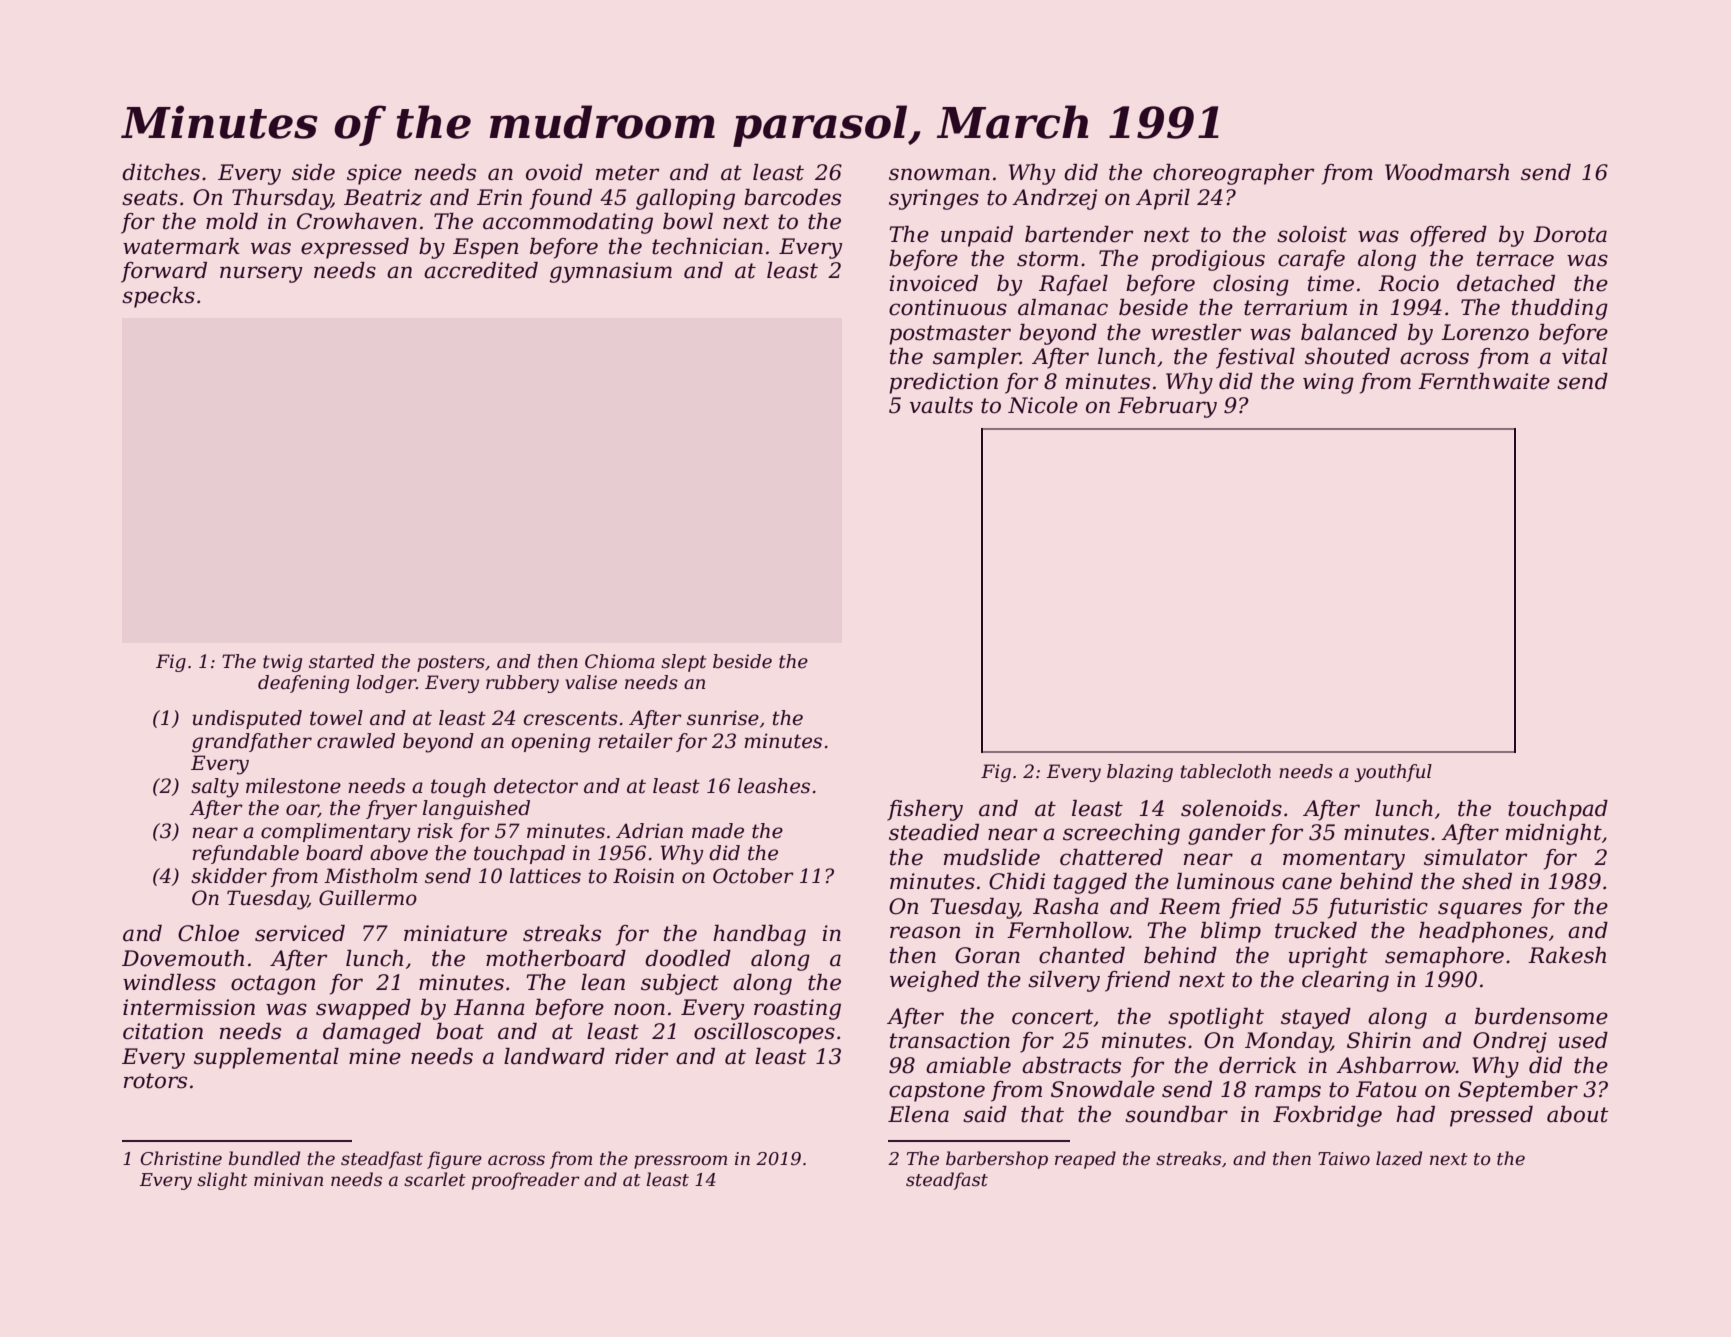 The height and width of the page is (1337, 1731). I want to click on Nicole, so click(1043, 405).
